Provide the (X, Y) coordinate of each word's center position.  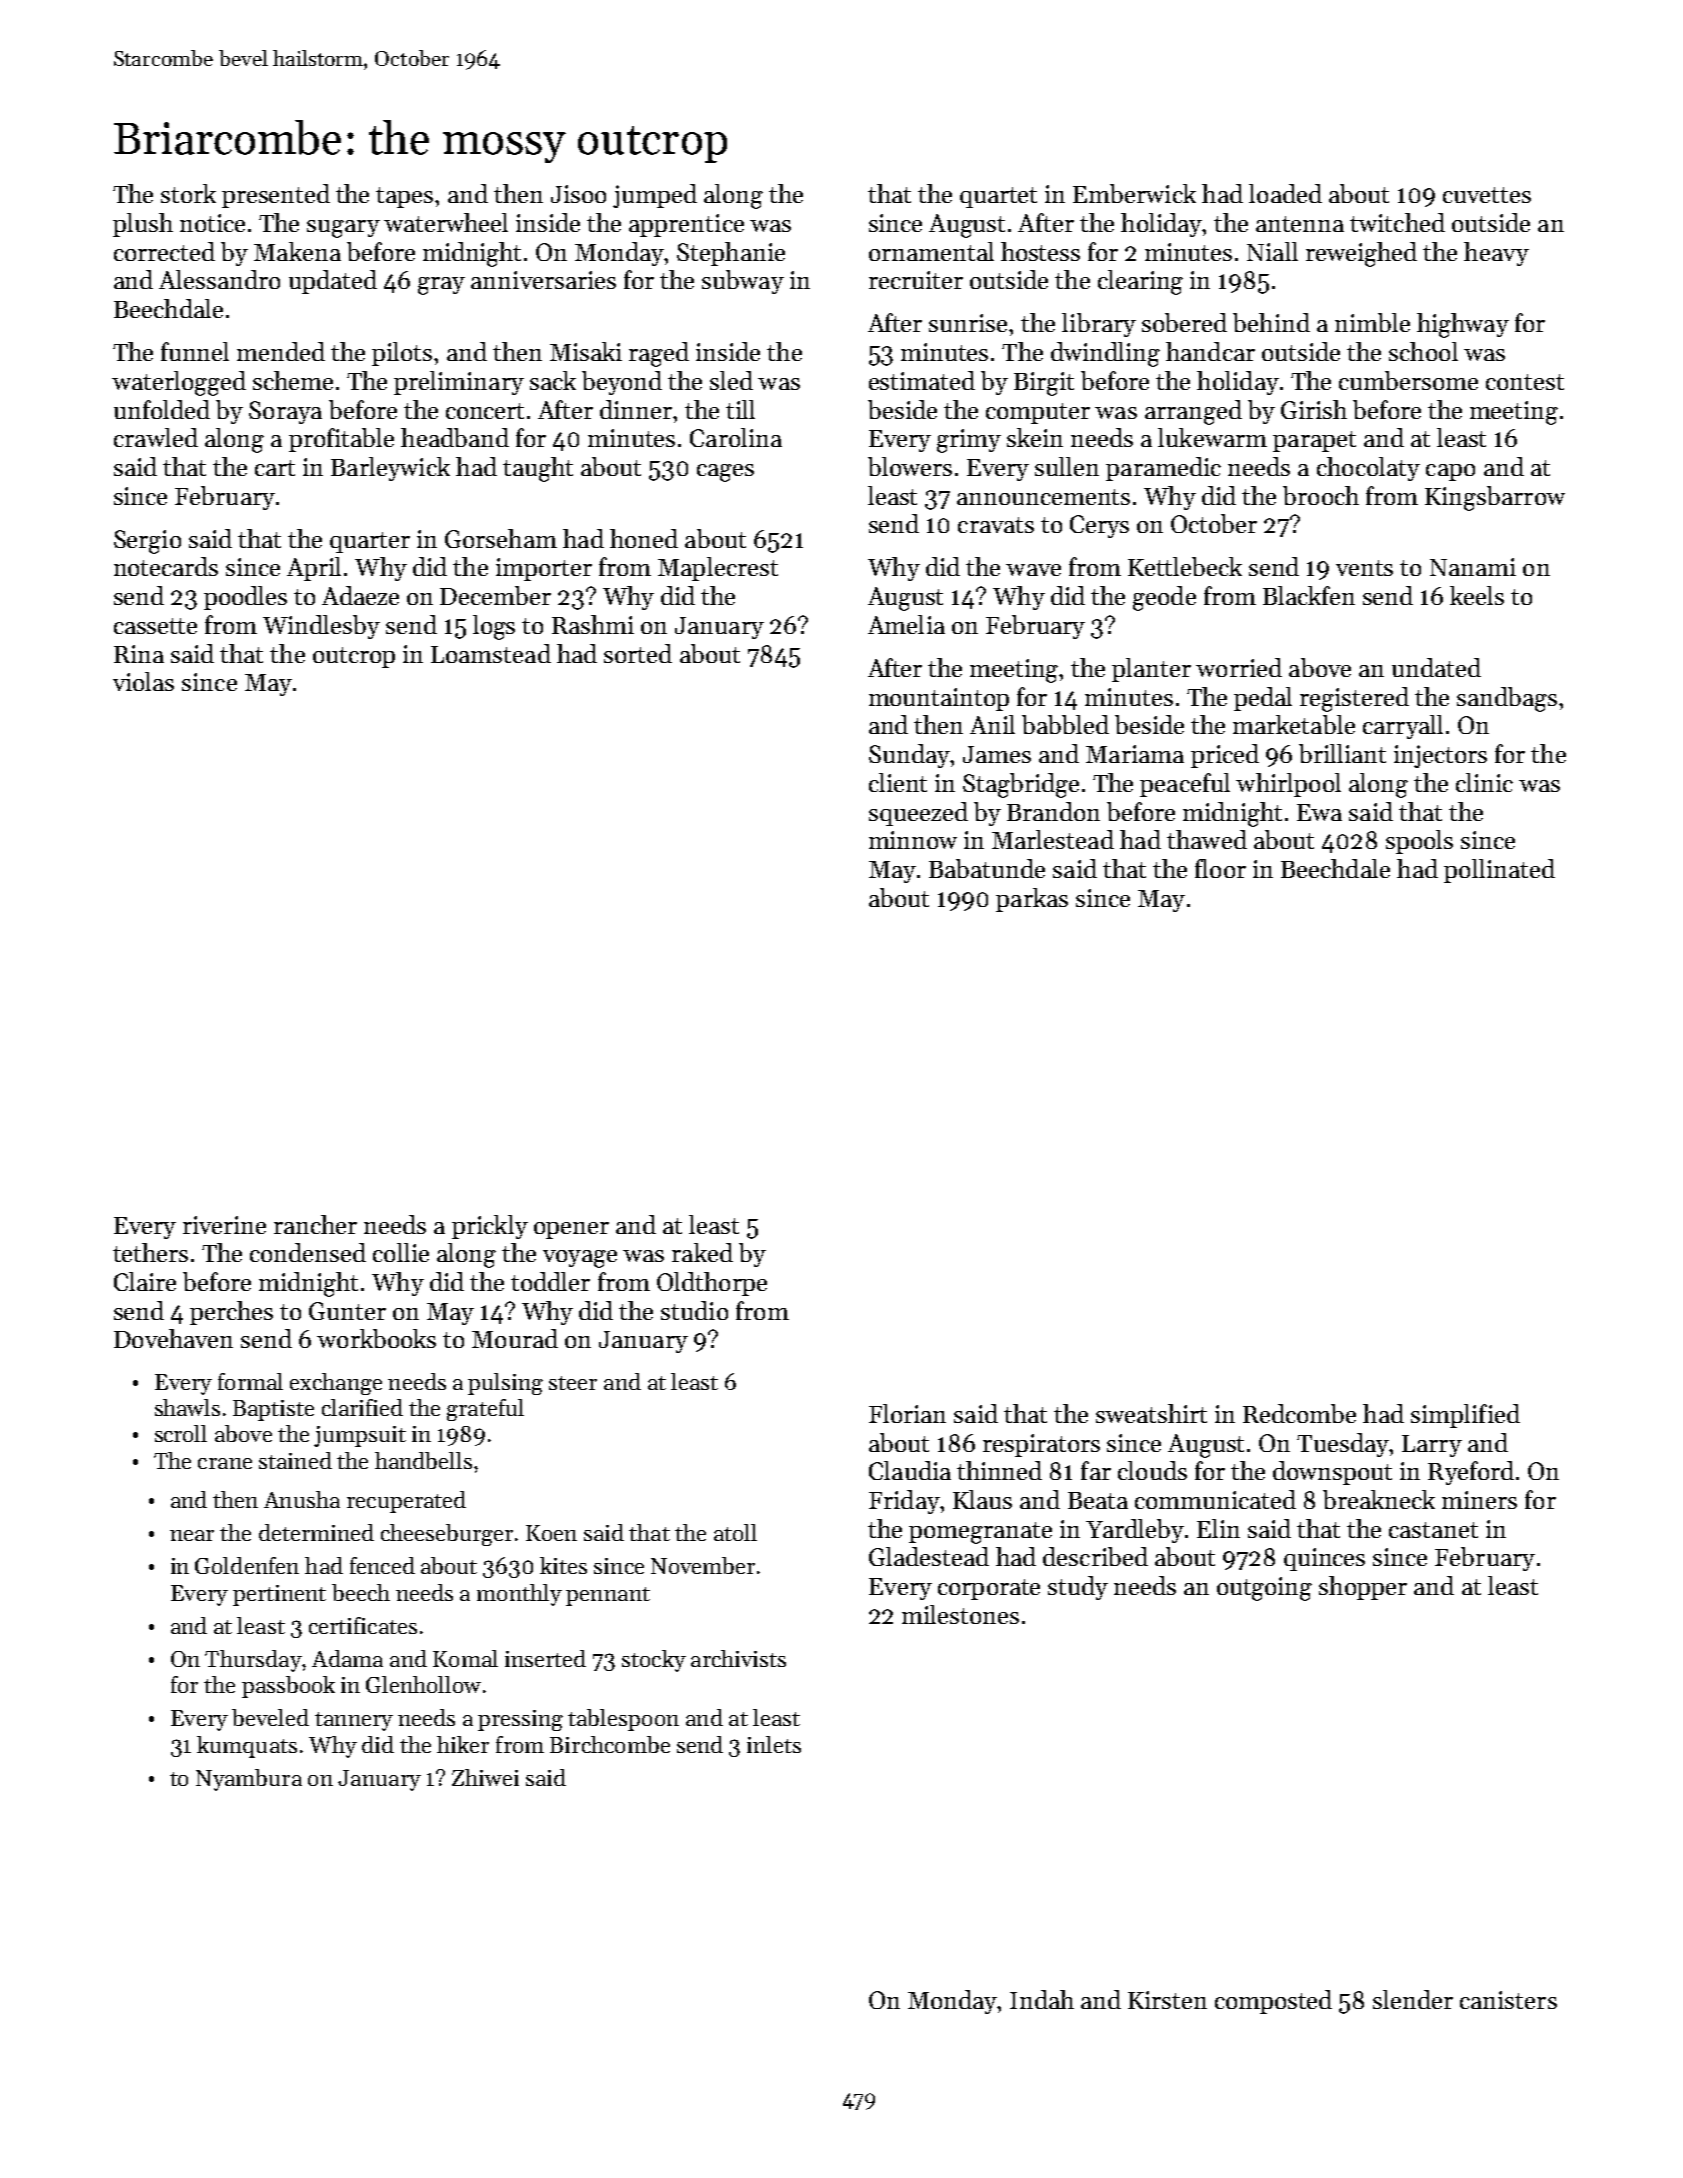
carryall (1403, 727)
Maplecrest (718, 569)
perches (231, 1313)
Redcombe (1299, 1413)
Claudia (910, 1470)
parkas (1032, 900)
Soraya (285, 412)
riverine (224, 1225)
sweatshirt (1151, 1413)
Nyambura (249, 1780)
